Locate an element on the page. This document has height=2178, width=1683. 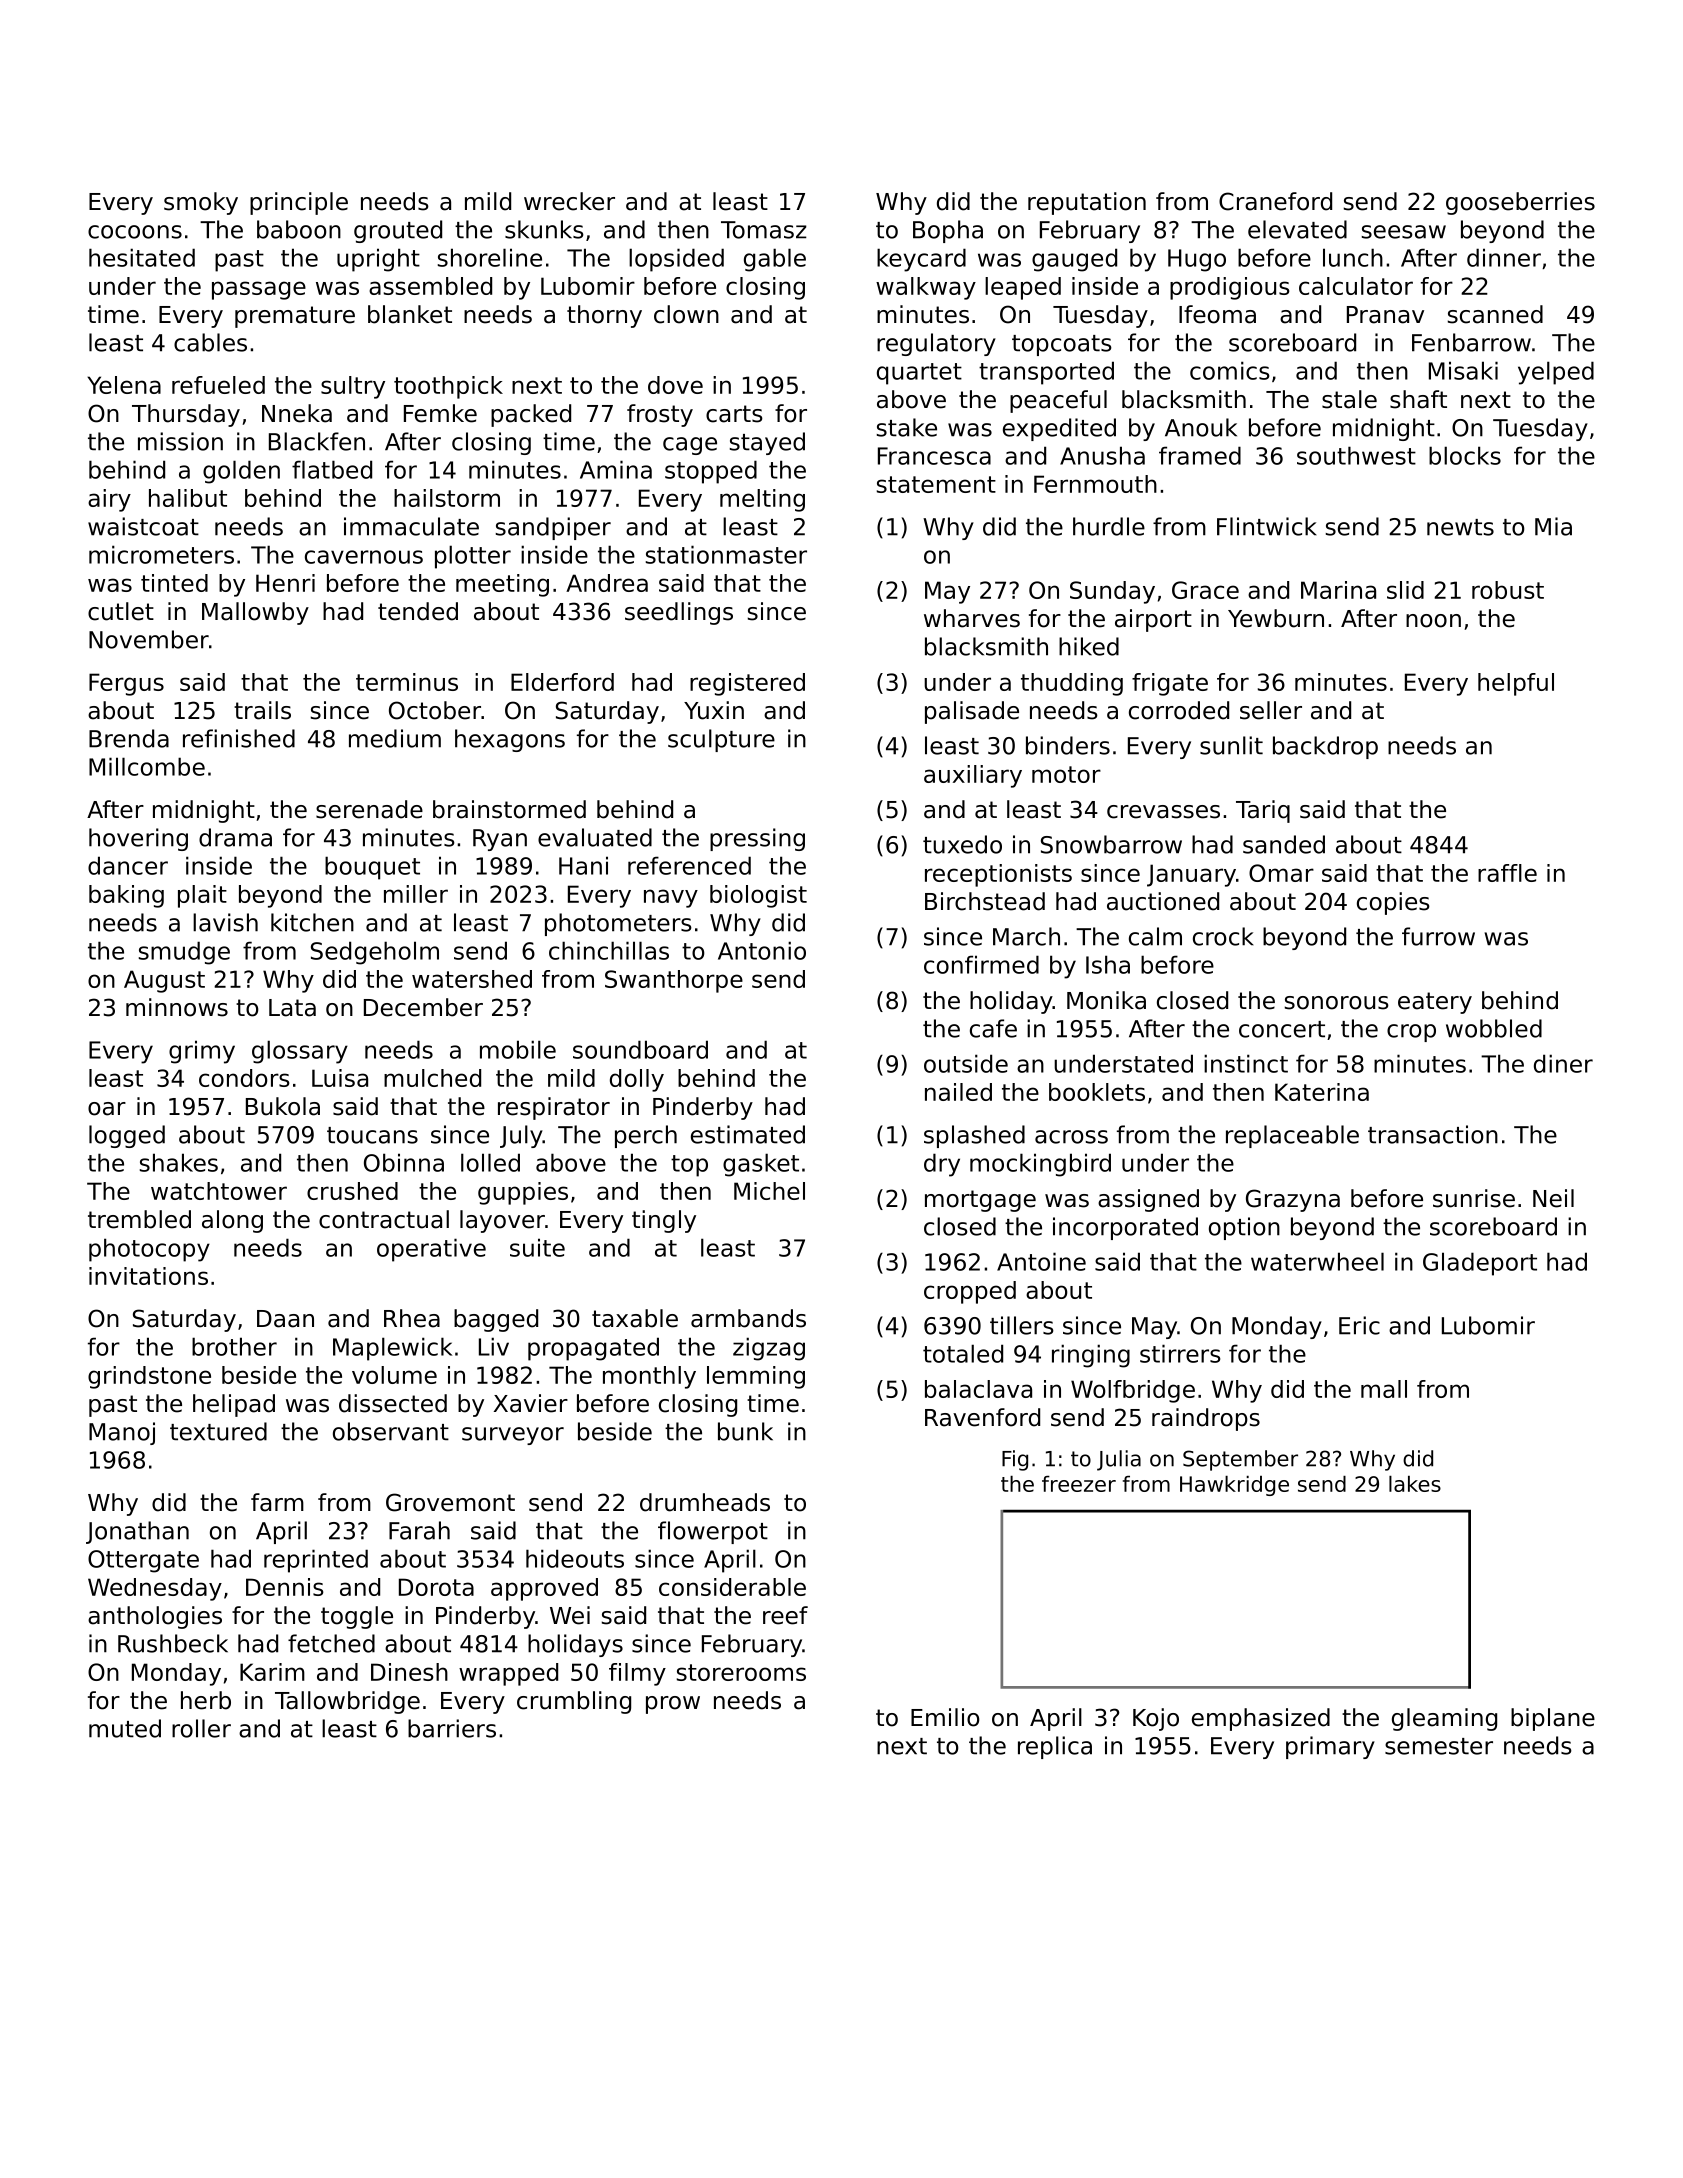
blanket is located at coordinates (410, 314).
